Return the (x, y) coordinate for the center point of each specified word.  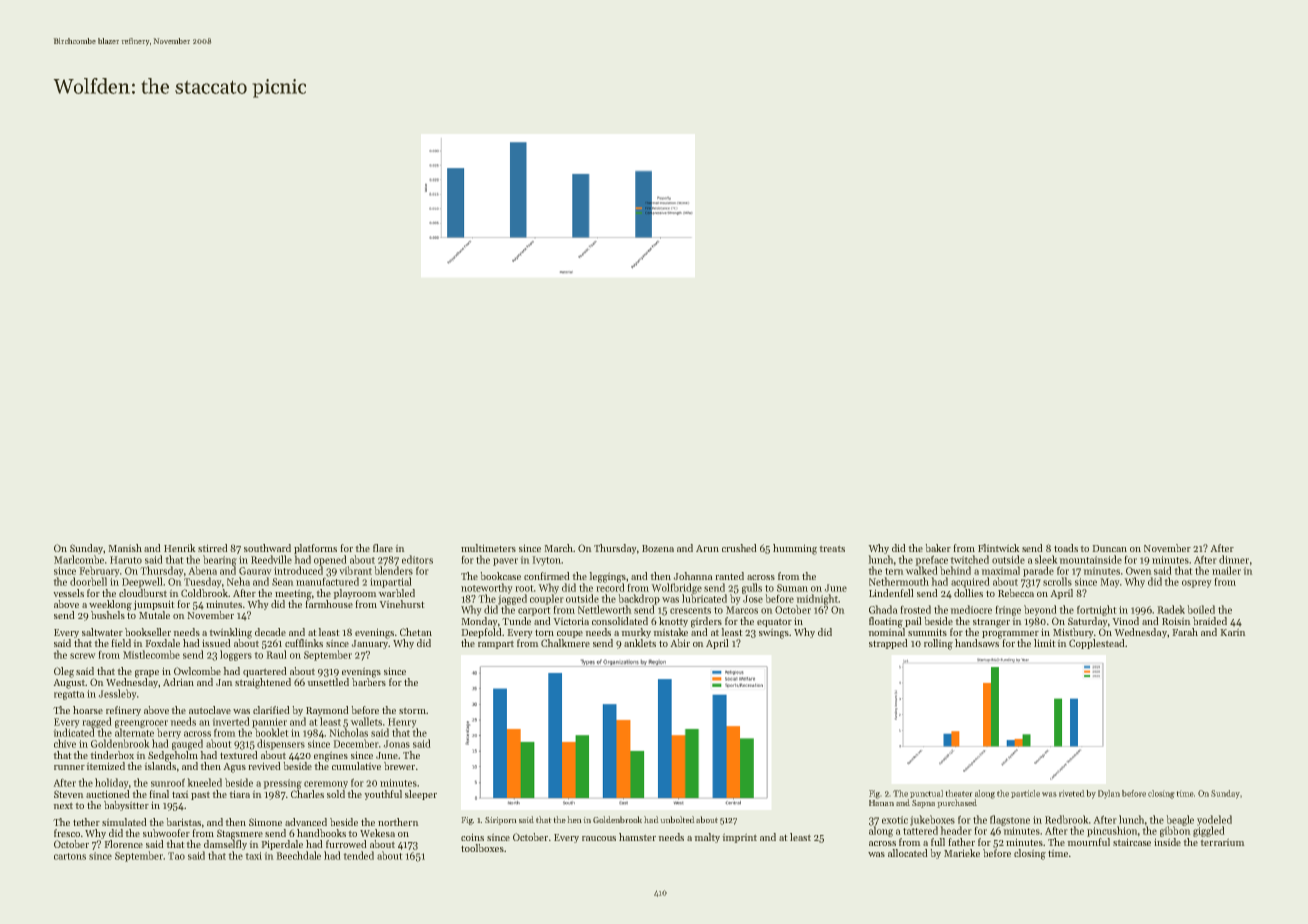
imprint (739, 838)
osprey (1197, 584)
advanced (306, 822)
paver (505, 562)
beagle (1180, 820)
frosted (915, 609)
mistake (670, 632)
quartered (265, 672)
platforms (315, 549)
